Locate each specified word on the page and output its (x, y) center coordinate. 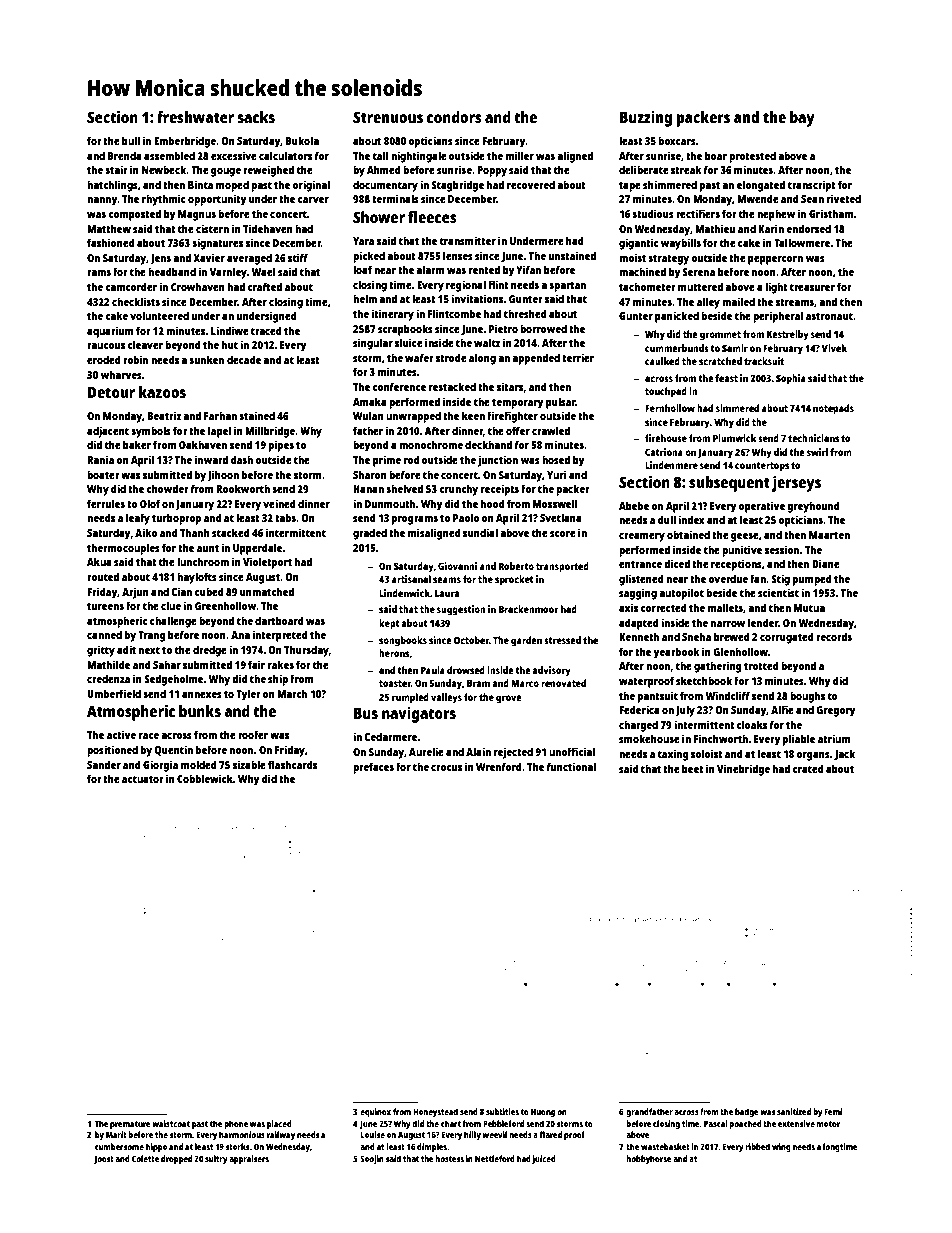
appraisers (249, 1159)
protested (752, 157)
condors (454, 117)
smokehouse (649, 738)
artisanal (411, 579)
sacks (256, 117)
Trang (152, 636)
